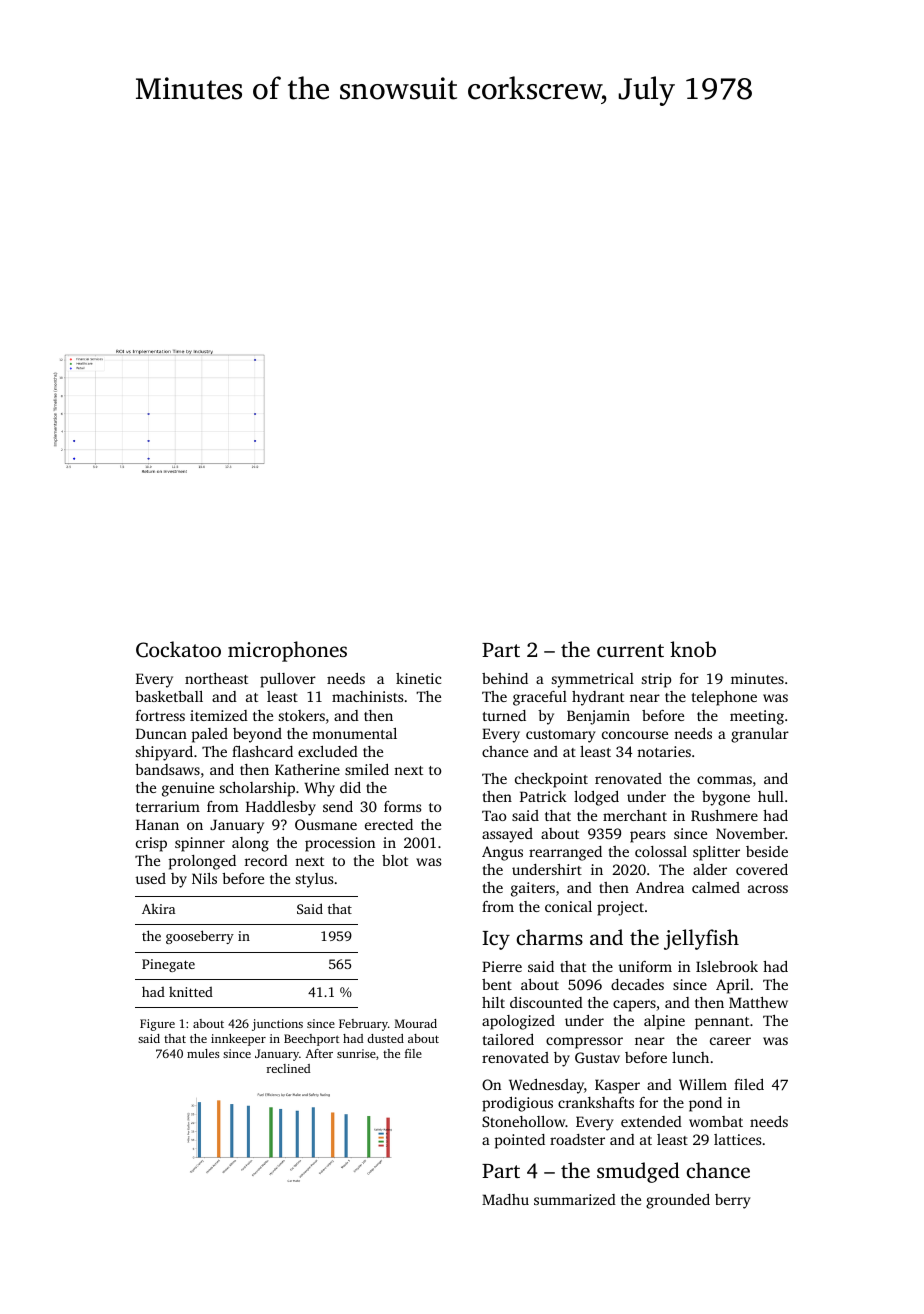 Image resolution: width=924 pixels, height=1314 pixels. Describe the element at coordinates (678, 1201) in the screenshot. I see `grounded` at that location.
